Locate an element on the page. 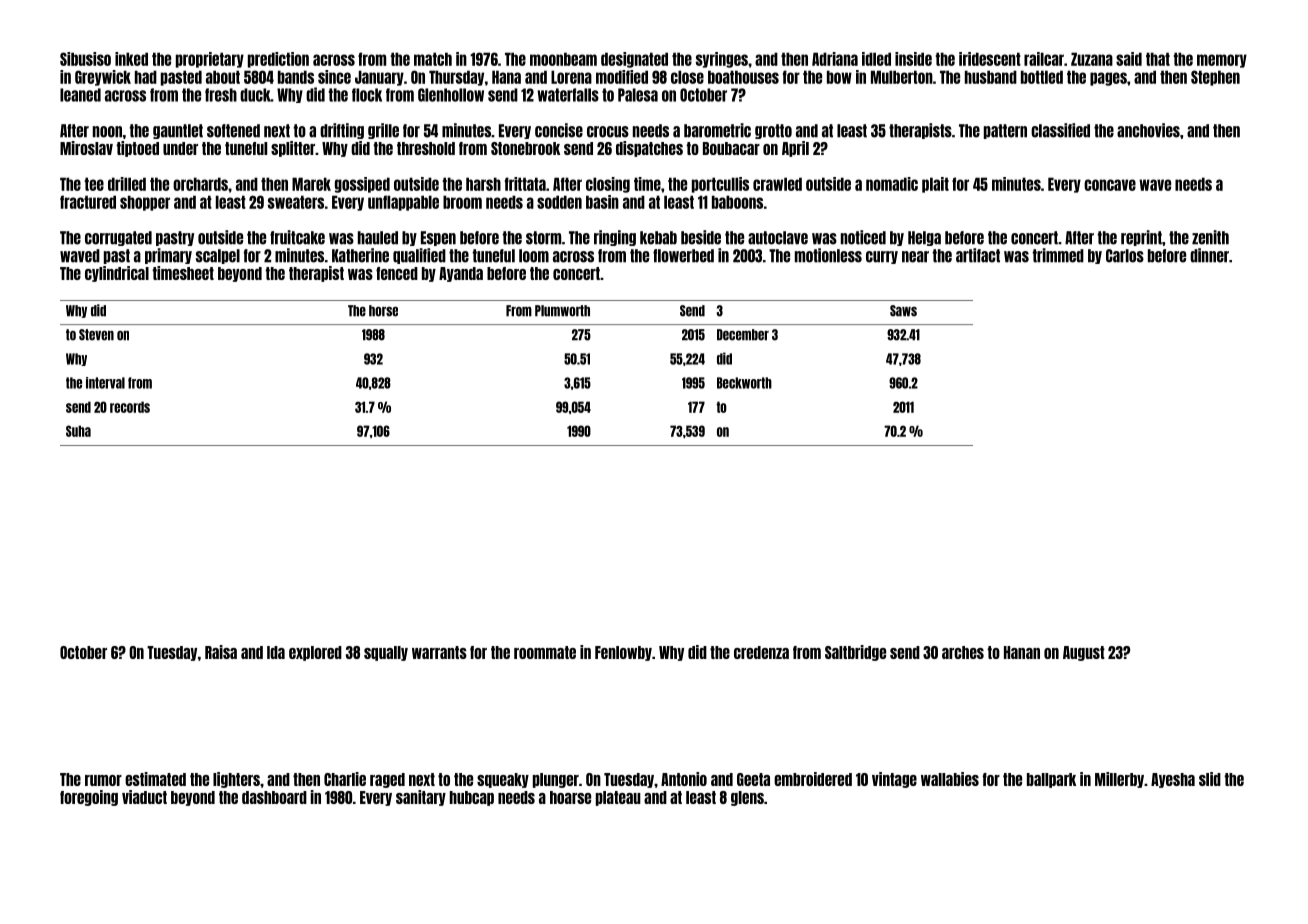 The width and height of the page is (1308, 924). Fenlowby is located at coordinates (623, 653).
